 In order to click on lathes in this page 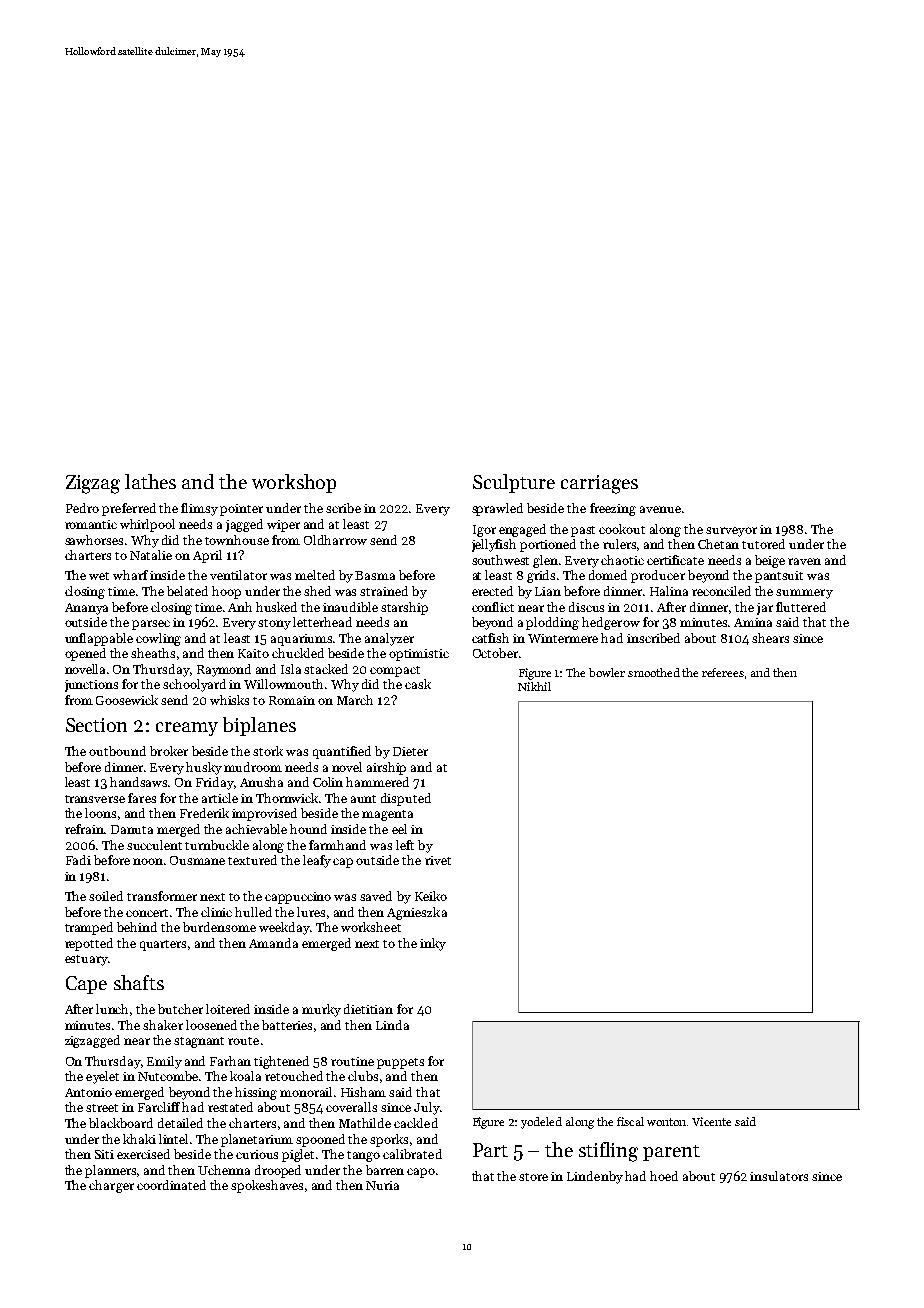, I will do `click(150, 481)`.
